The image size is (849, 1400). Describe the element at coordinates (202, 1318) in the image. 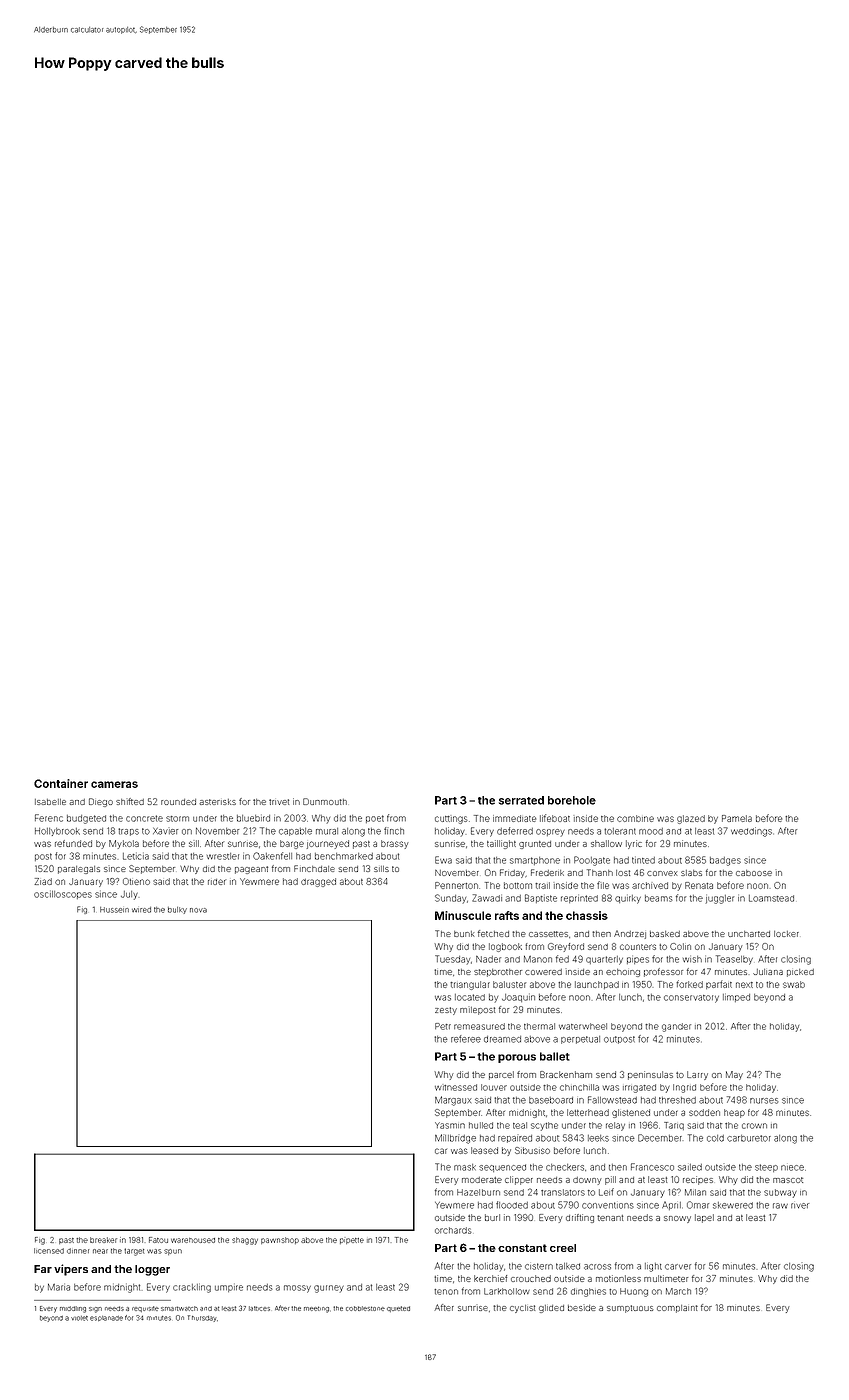

I see `Thursday` at that location.
